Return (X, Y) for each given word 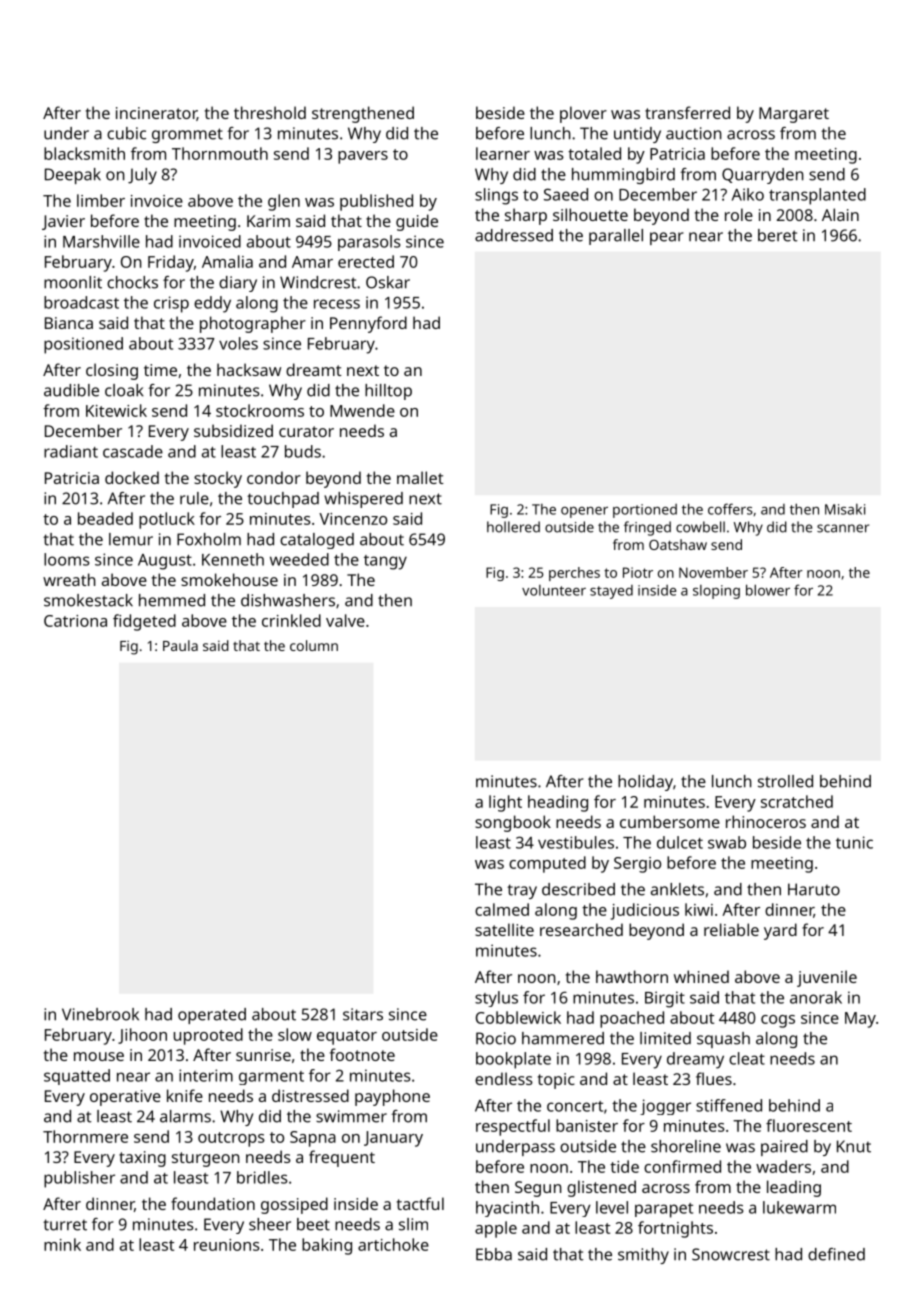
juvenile (827, 978)
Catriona (75, 621)
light (505, 803)
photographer (253, 324)
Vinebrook (100, 1014)
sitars (363, 1014)
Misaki (845, 509)
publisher (79, 1179)
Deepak (73, 176)
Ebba (494, 1254)
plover (583, 114)
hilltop (388, 392)
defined (836, 1254)
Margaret (794, 115)
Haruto (814, 889)
